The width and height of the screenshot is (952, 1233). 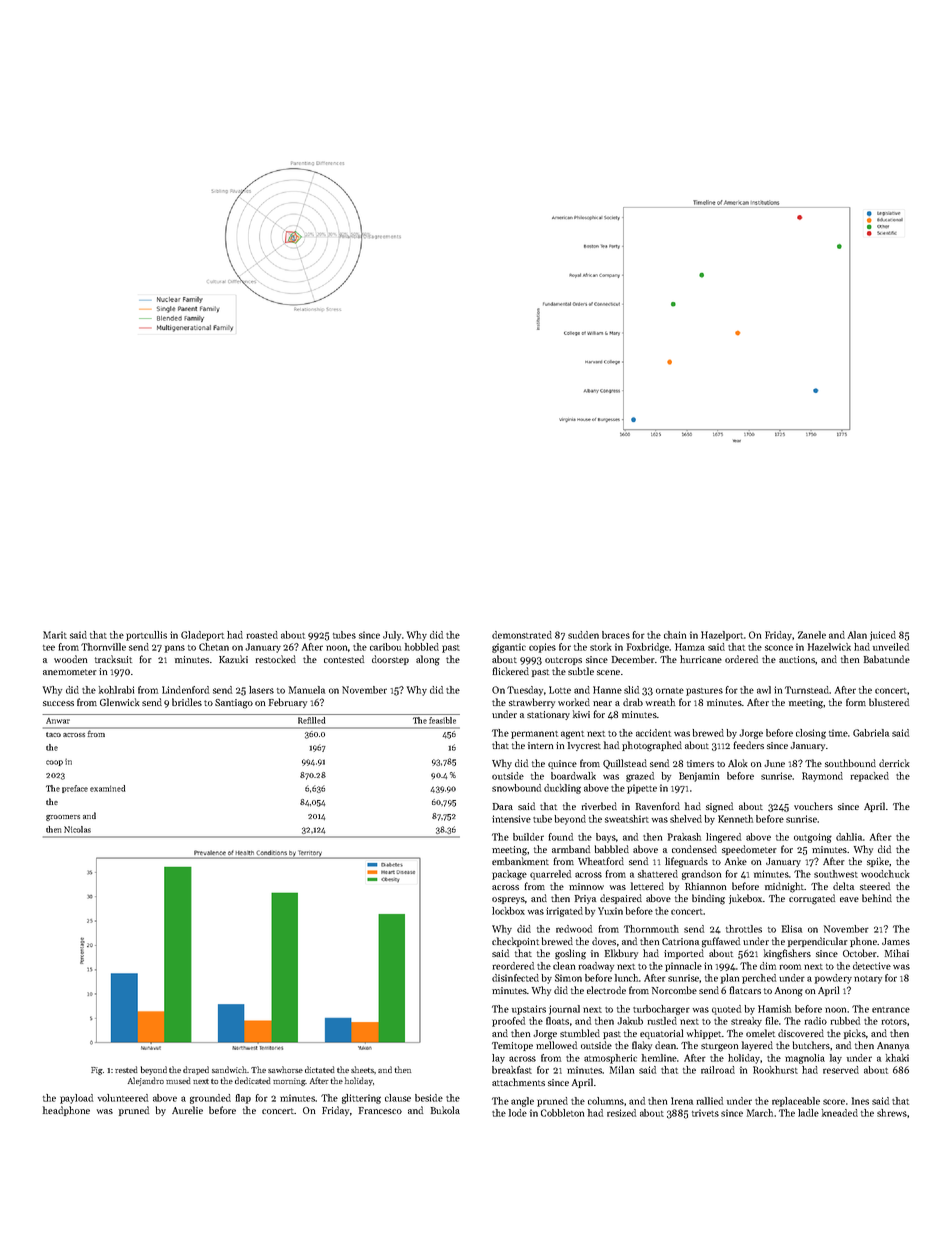 What do you see at coordinates (113, 659) in the screenshot?
I see `tracksuit` at bounding box center [113, 659].
